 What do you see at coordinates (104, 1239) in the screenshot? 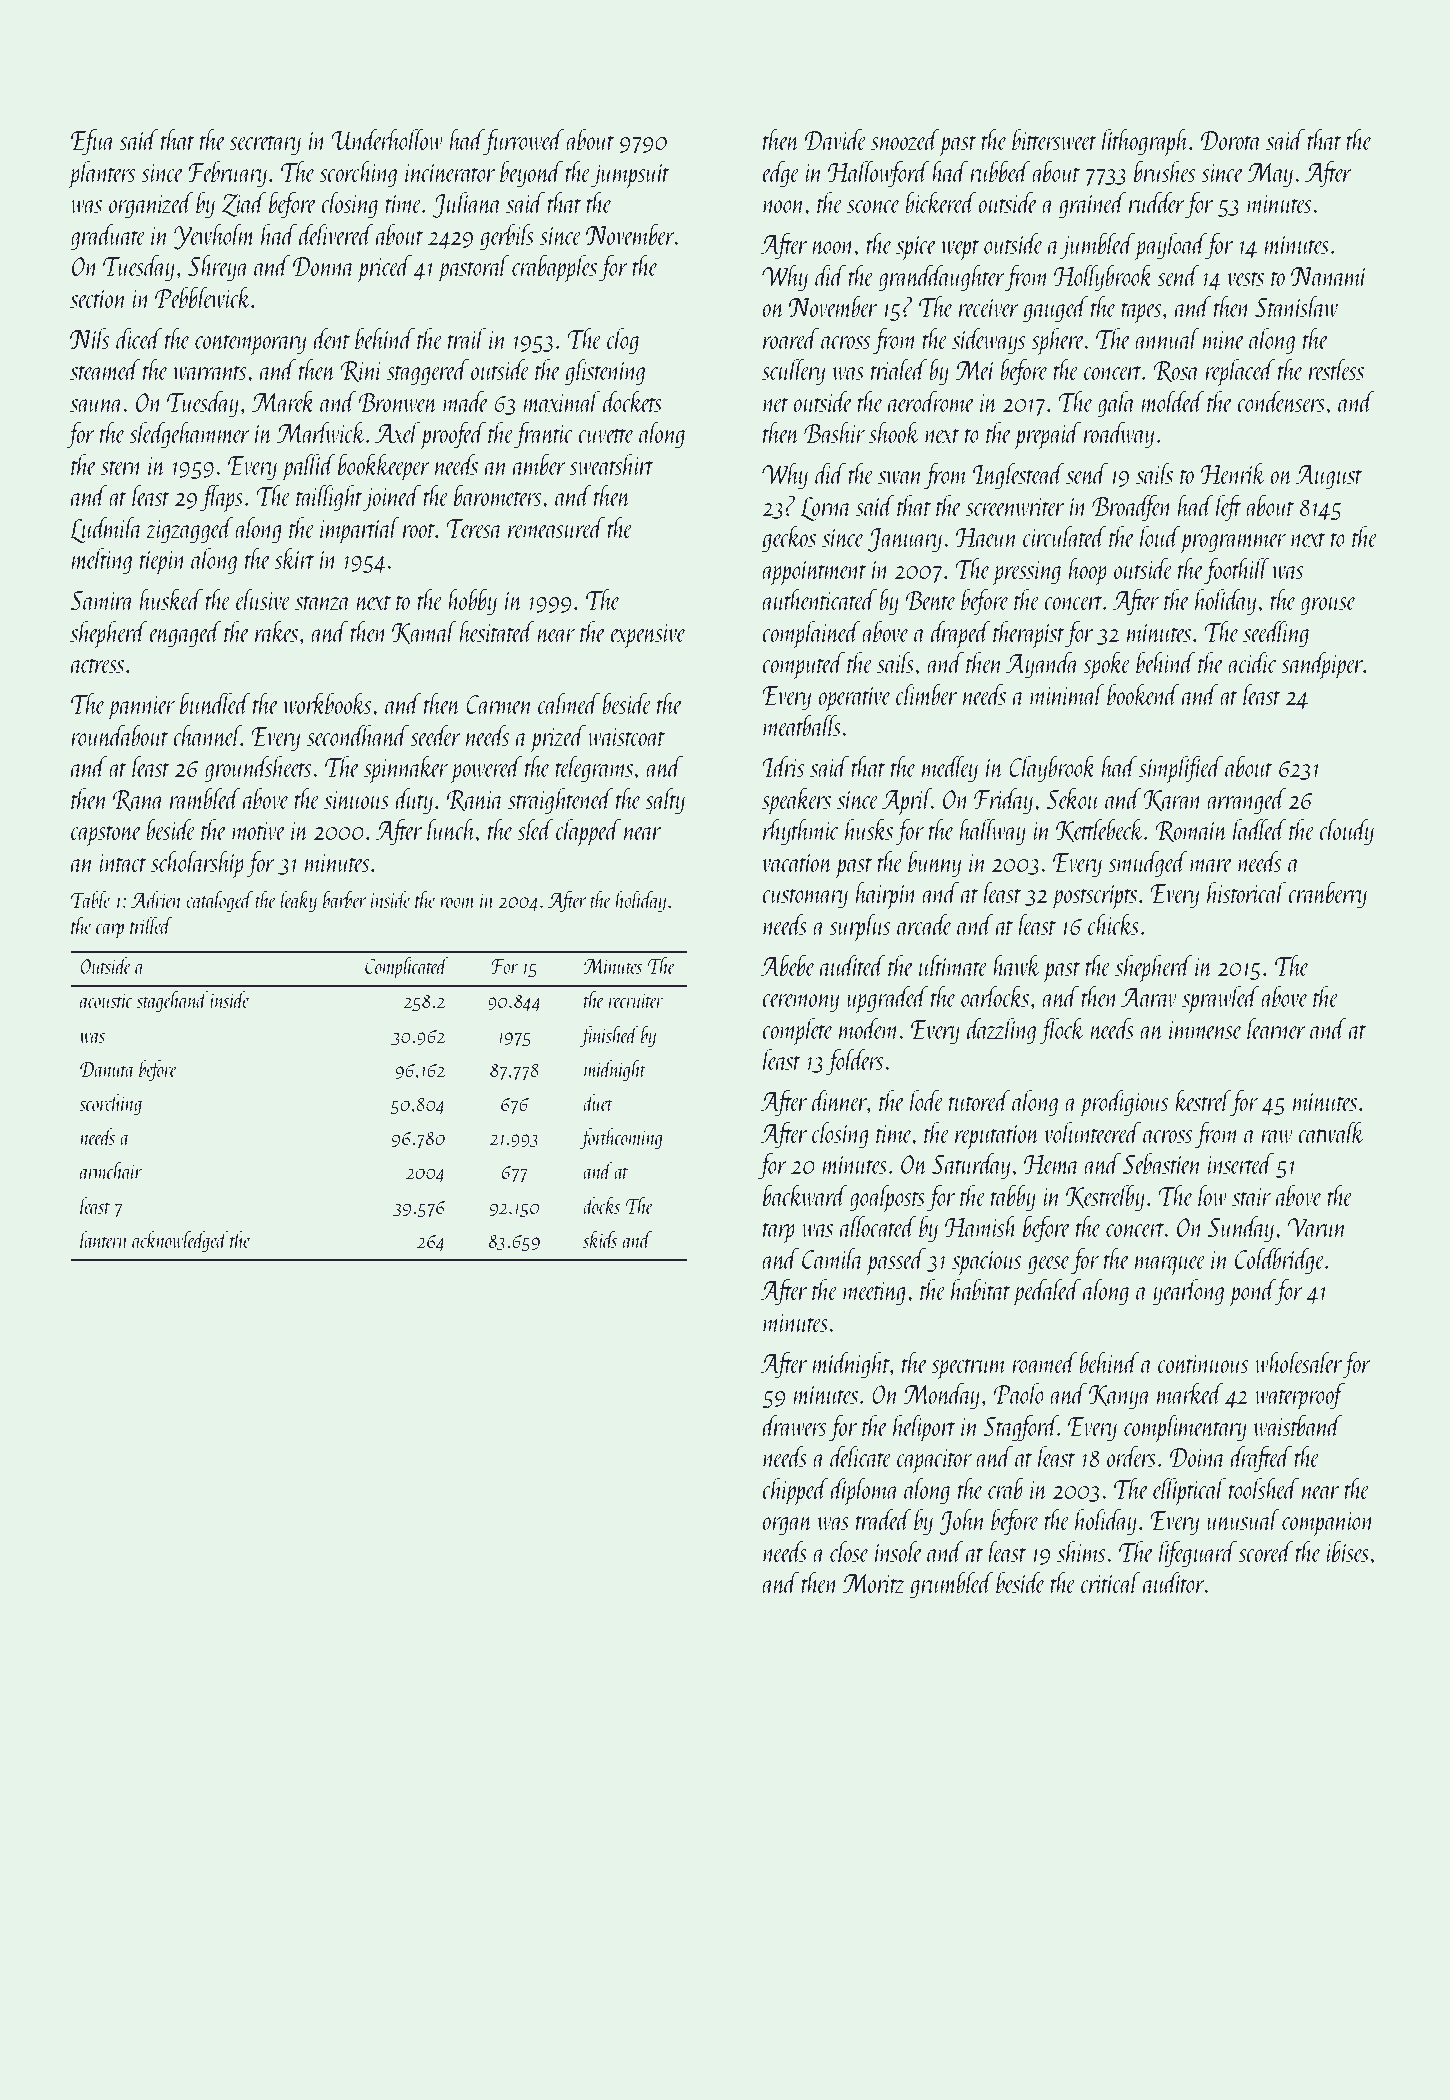
I see `lantern` at bounding box center [104, 1239].
